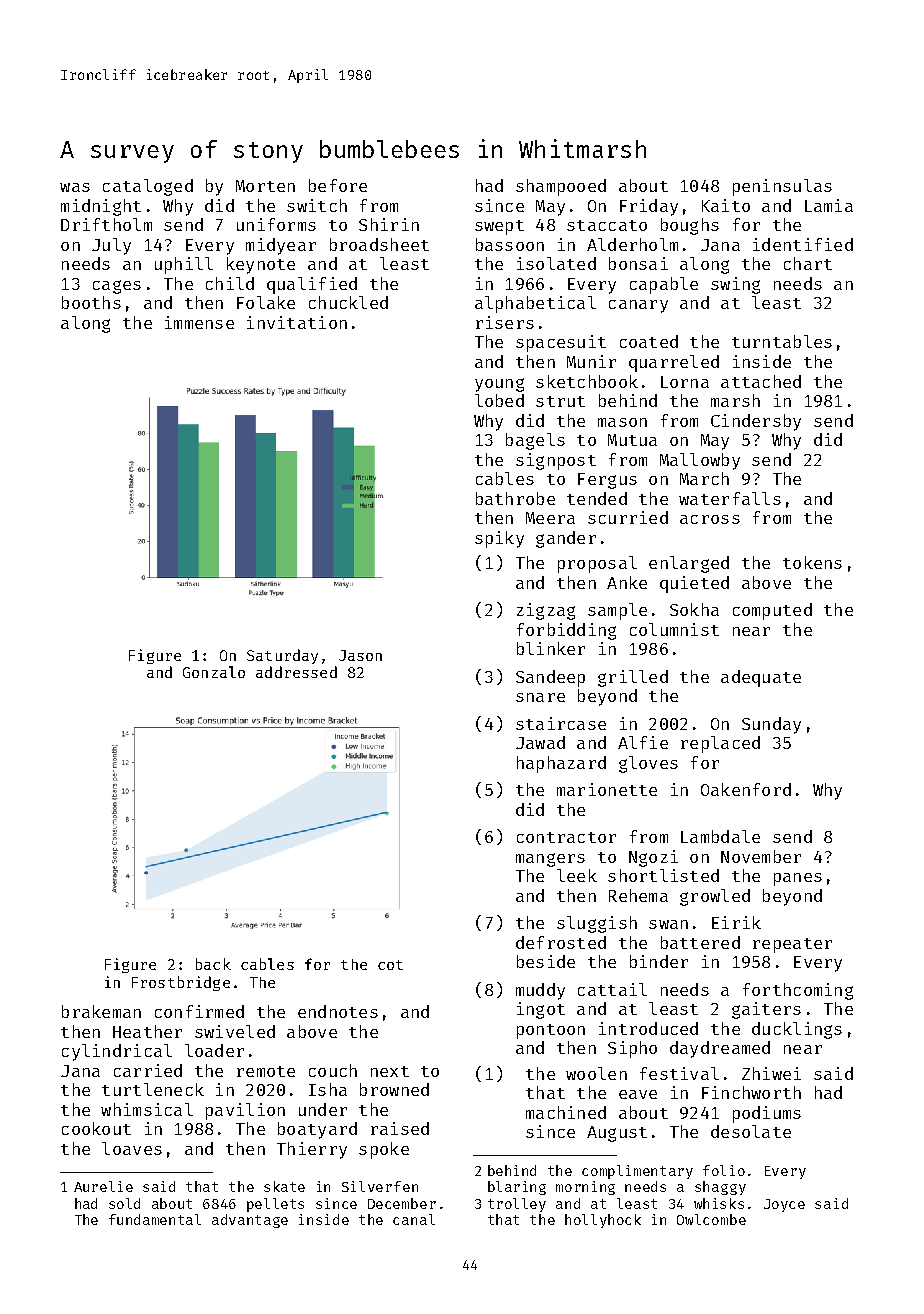 The height and width of the screenshot is (1314, 924). I want to click on Oakenford, so click(746, 789).
